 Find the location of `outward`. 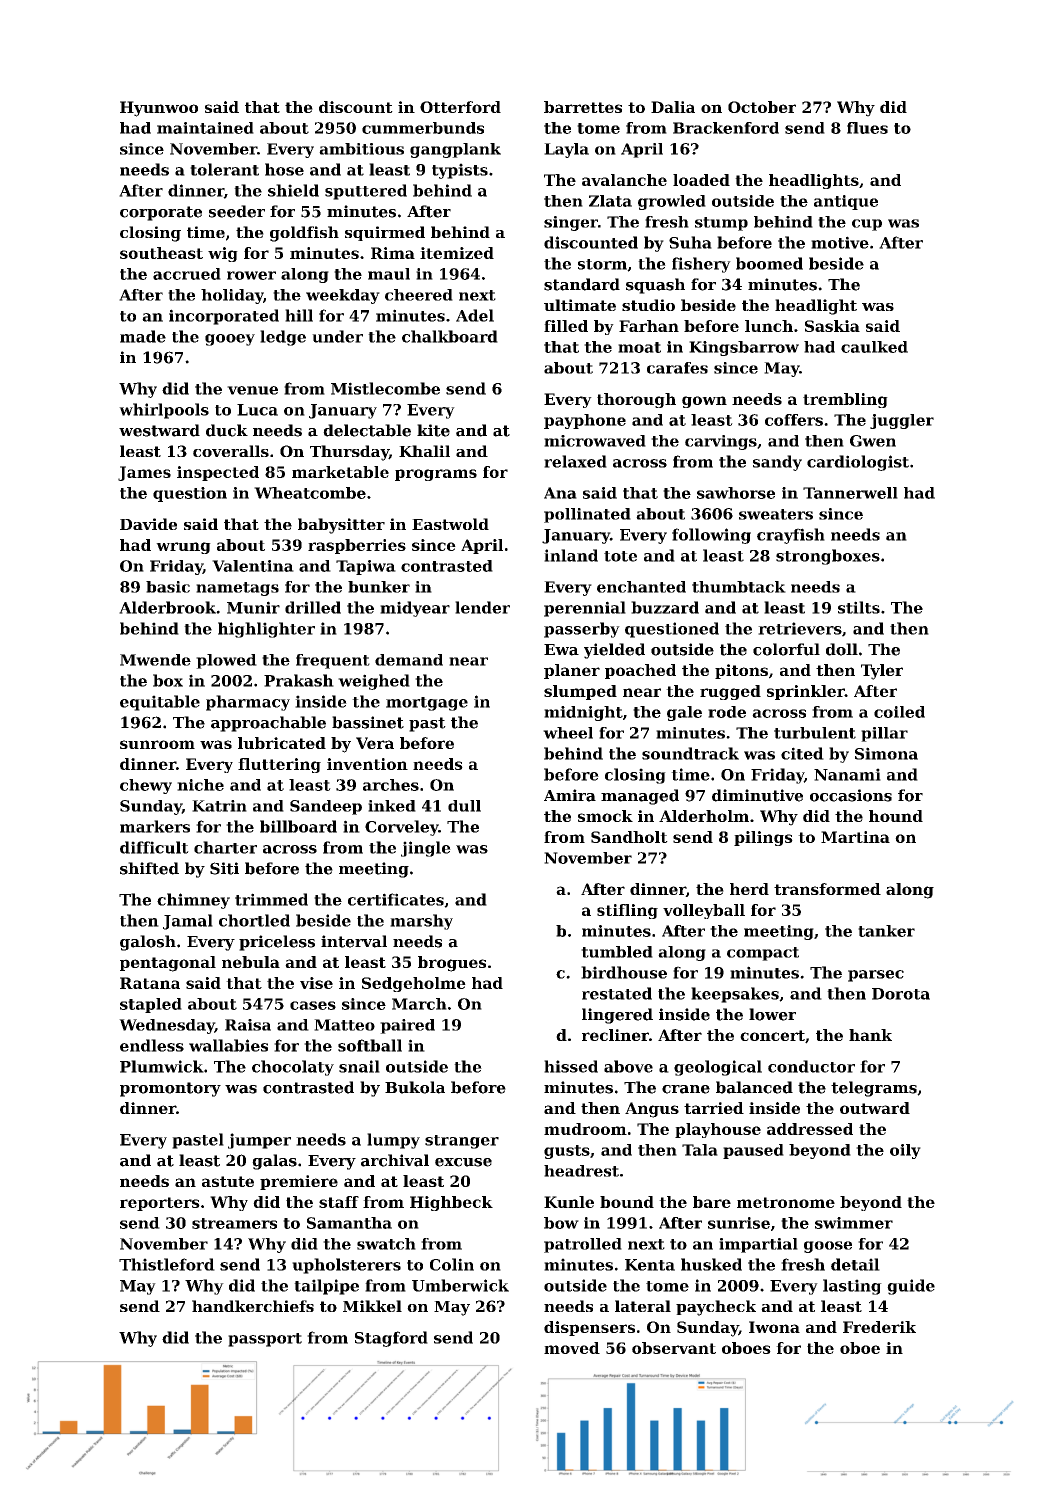

outward is located at coordinates (875, 1108).
